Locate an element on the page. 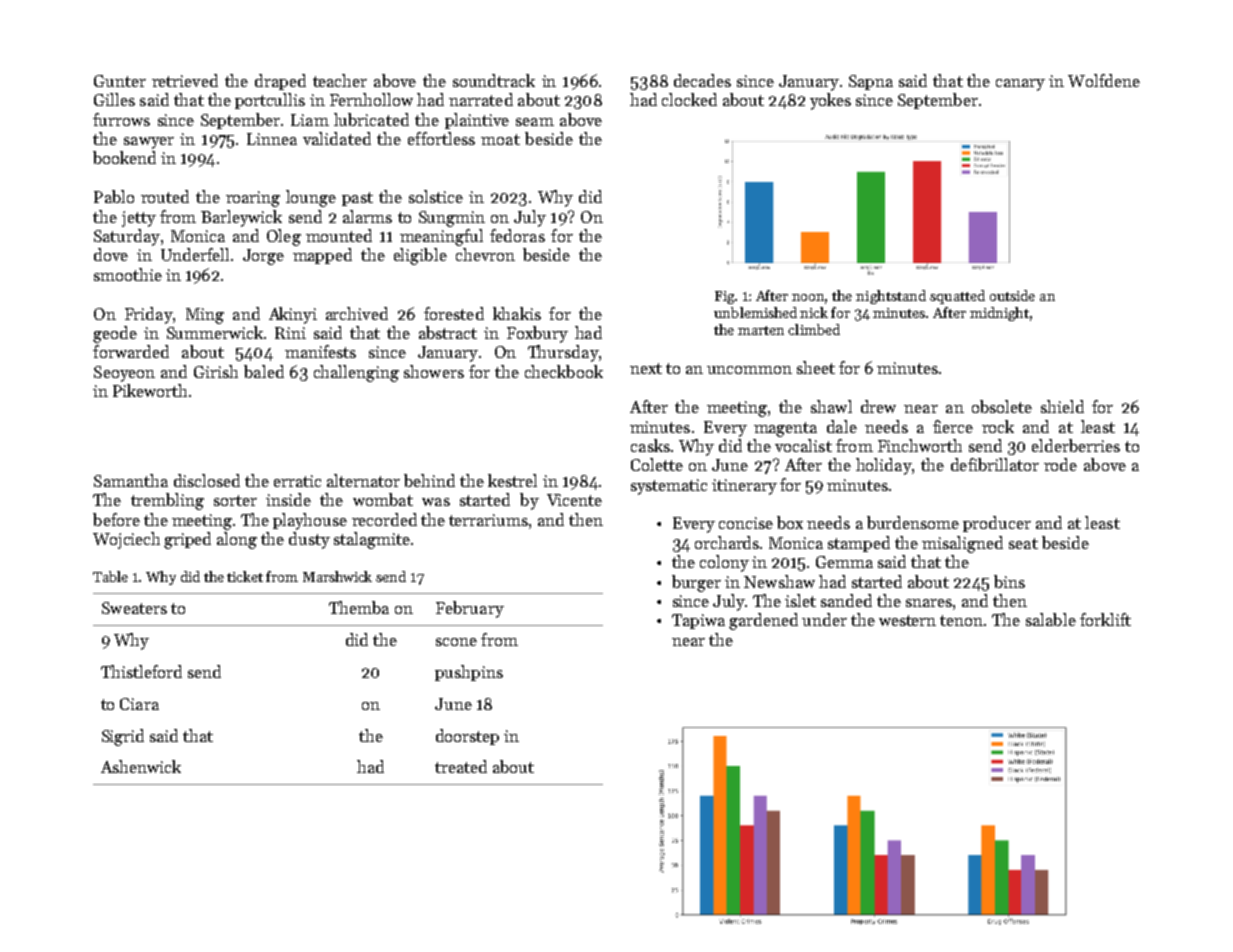 Image resolution: width=1233 pixels, height=952 pixels. Colette is located at coordinates (657, 464).
